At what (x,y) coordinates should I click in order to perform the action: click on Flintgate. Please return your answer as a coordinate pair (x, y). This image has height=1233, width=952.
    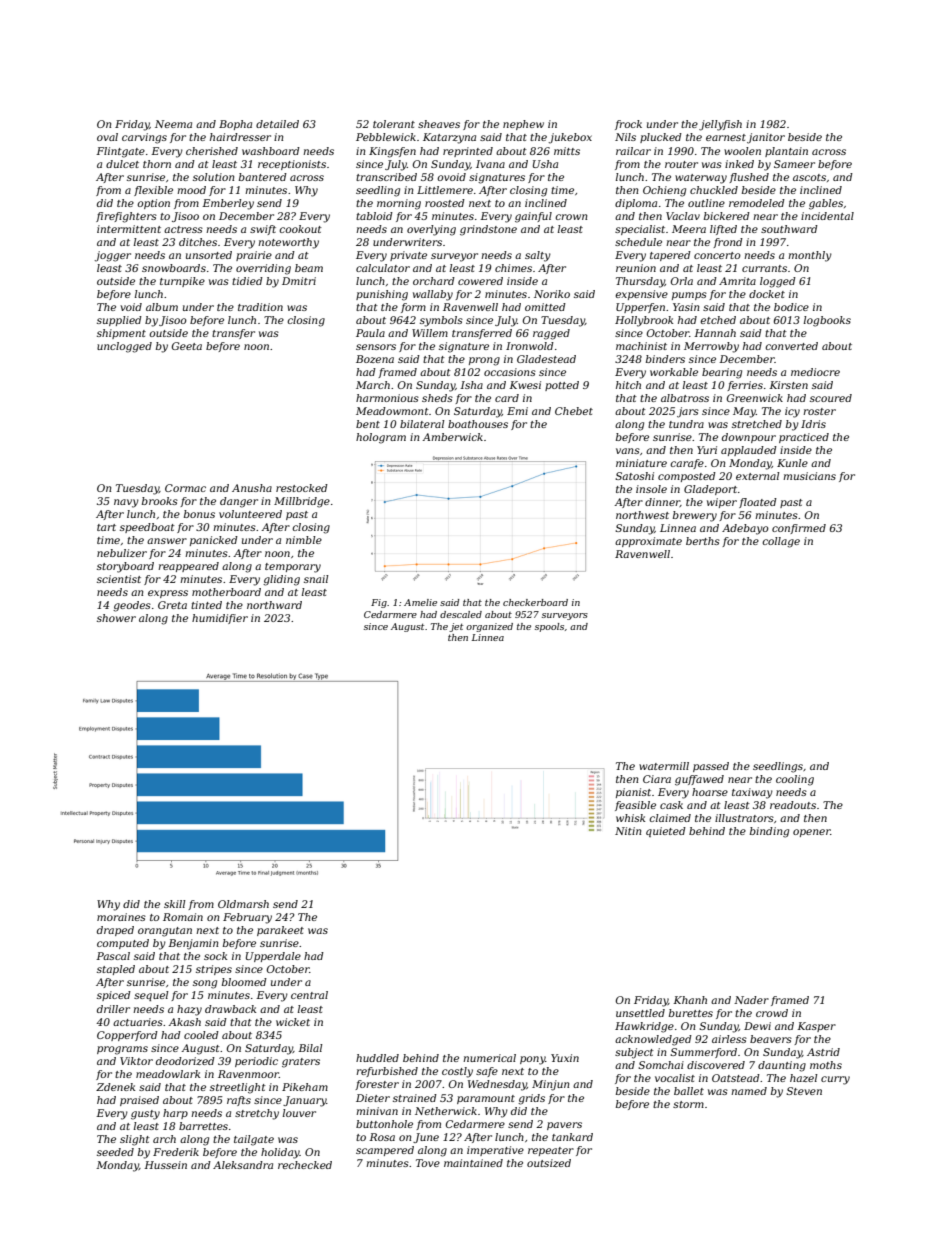
    Looking at the image, I should click on (120, 152).
